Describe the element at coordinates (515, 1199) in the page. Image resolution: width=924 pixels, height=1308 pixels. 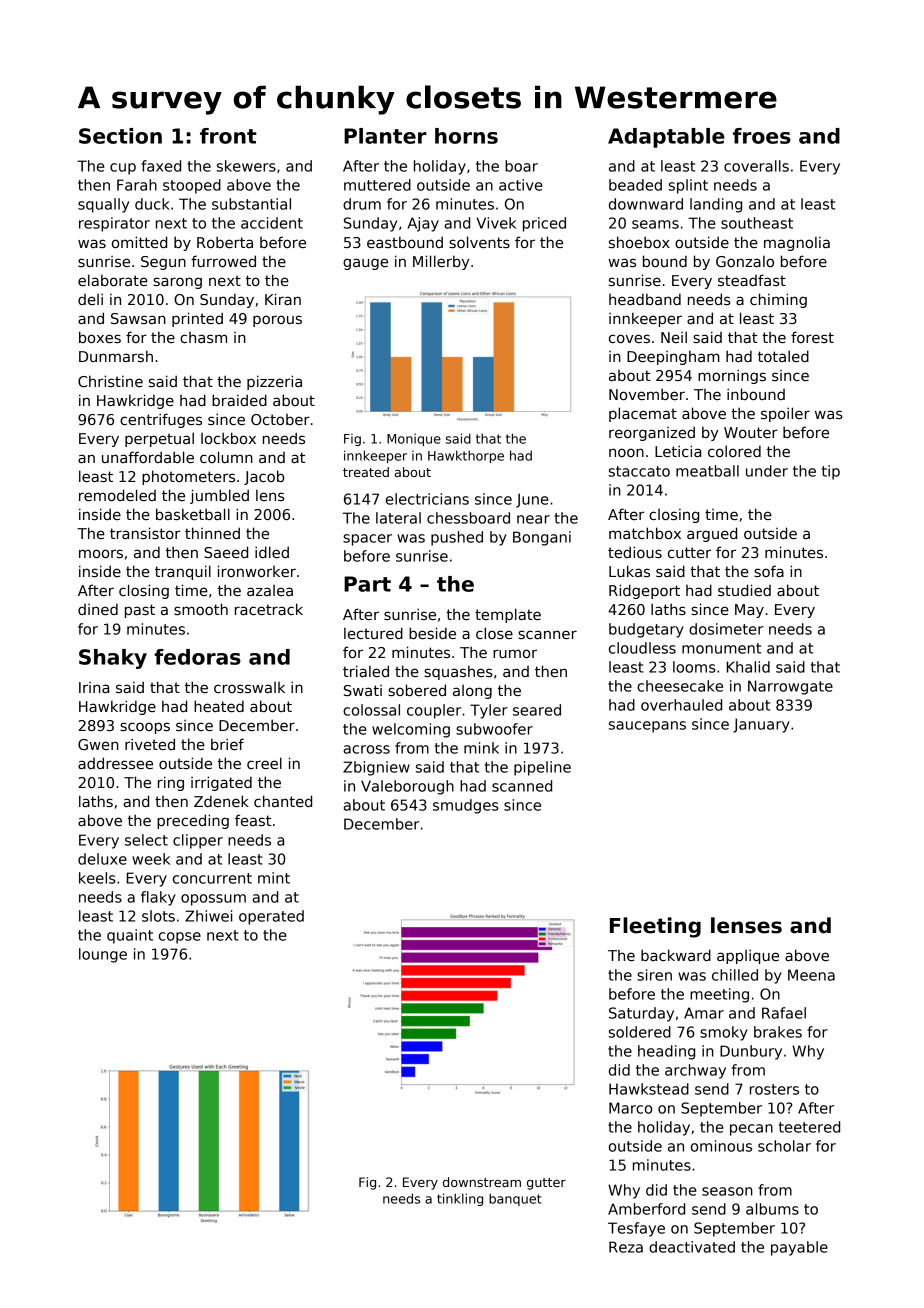
I see `banquet` at that location.
